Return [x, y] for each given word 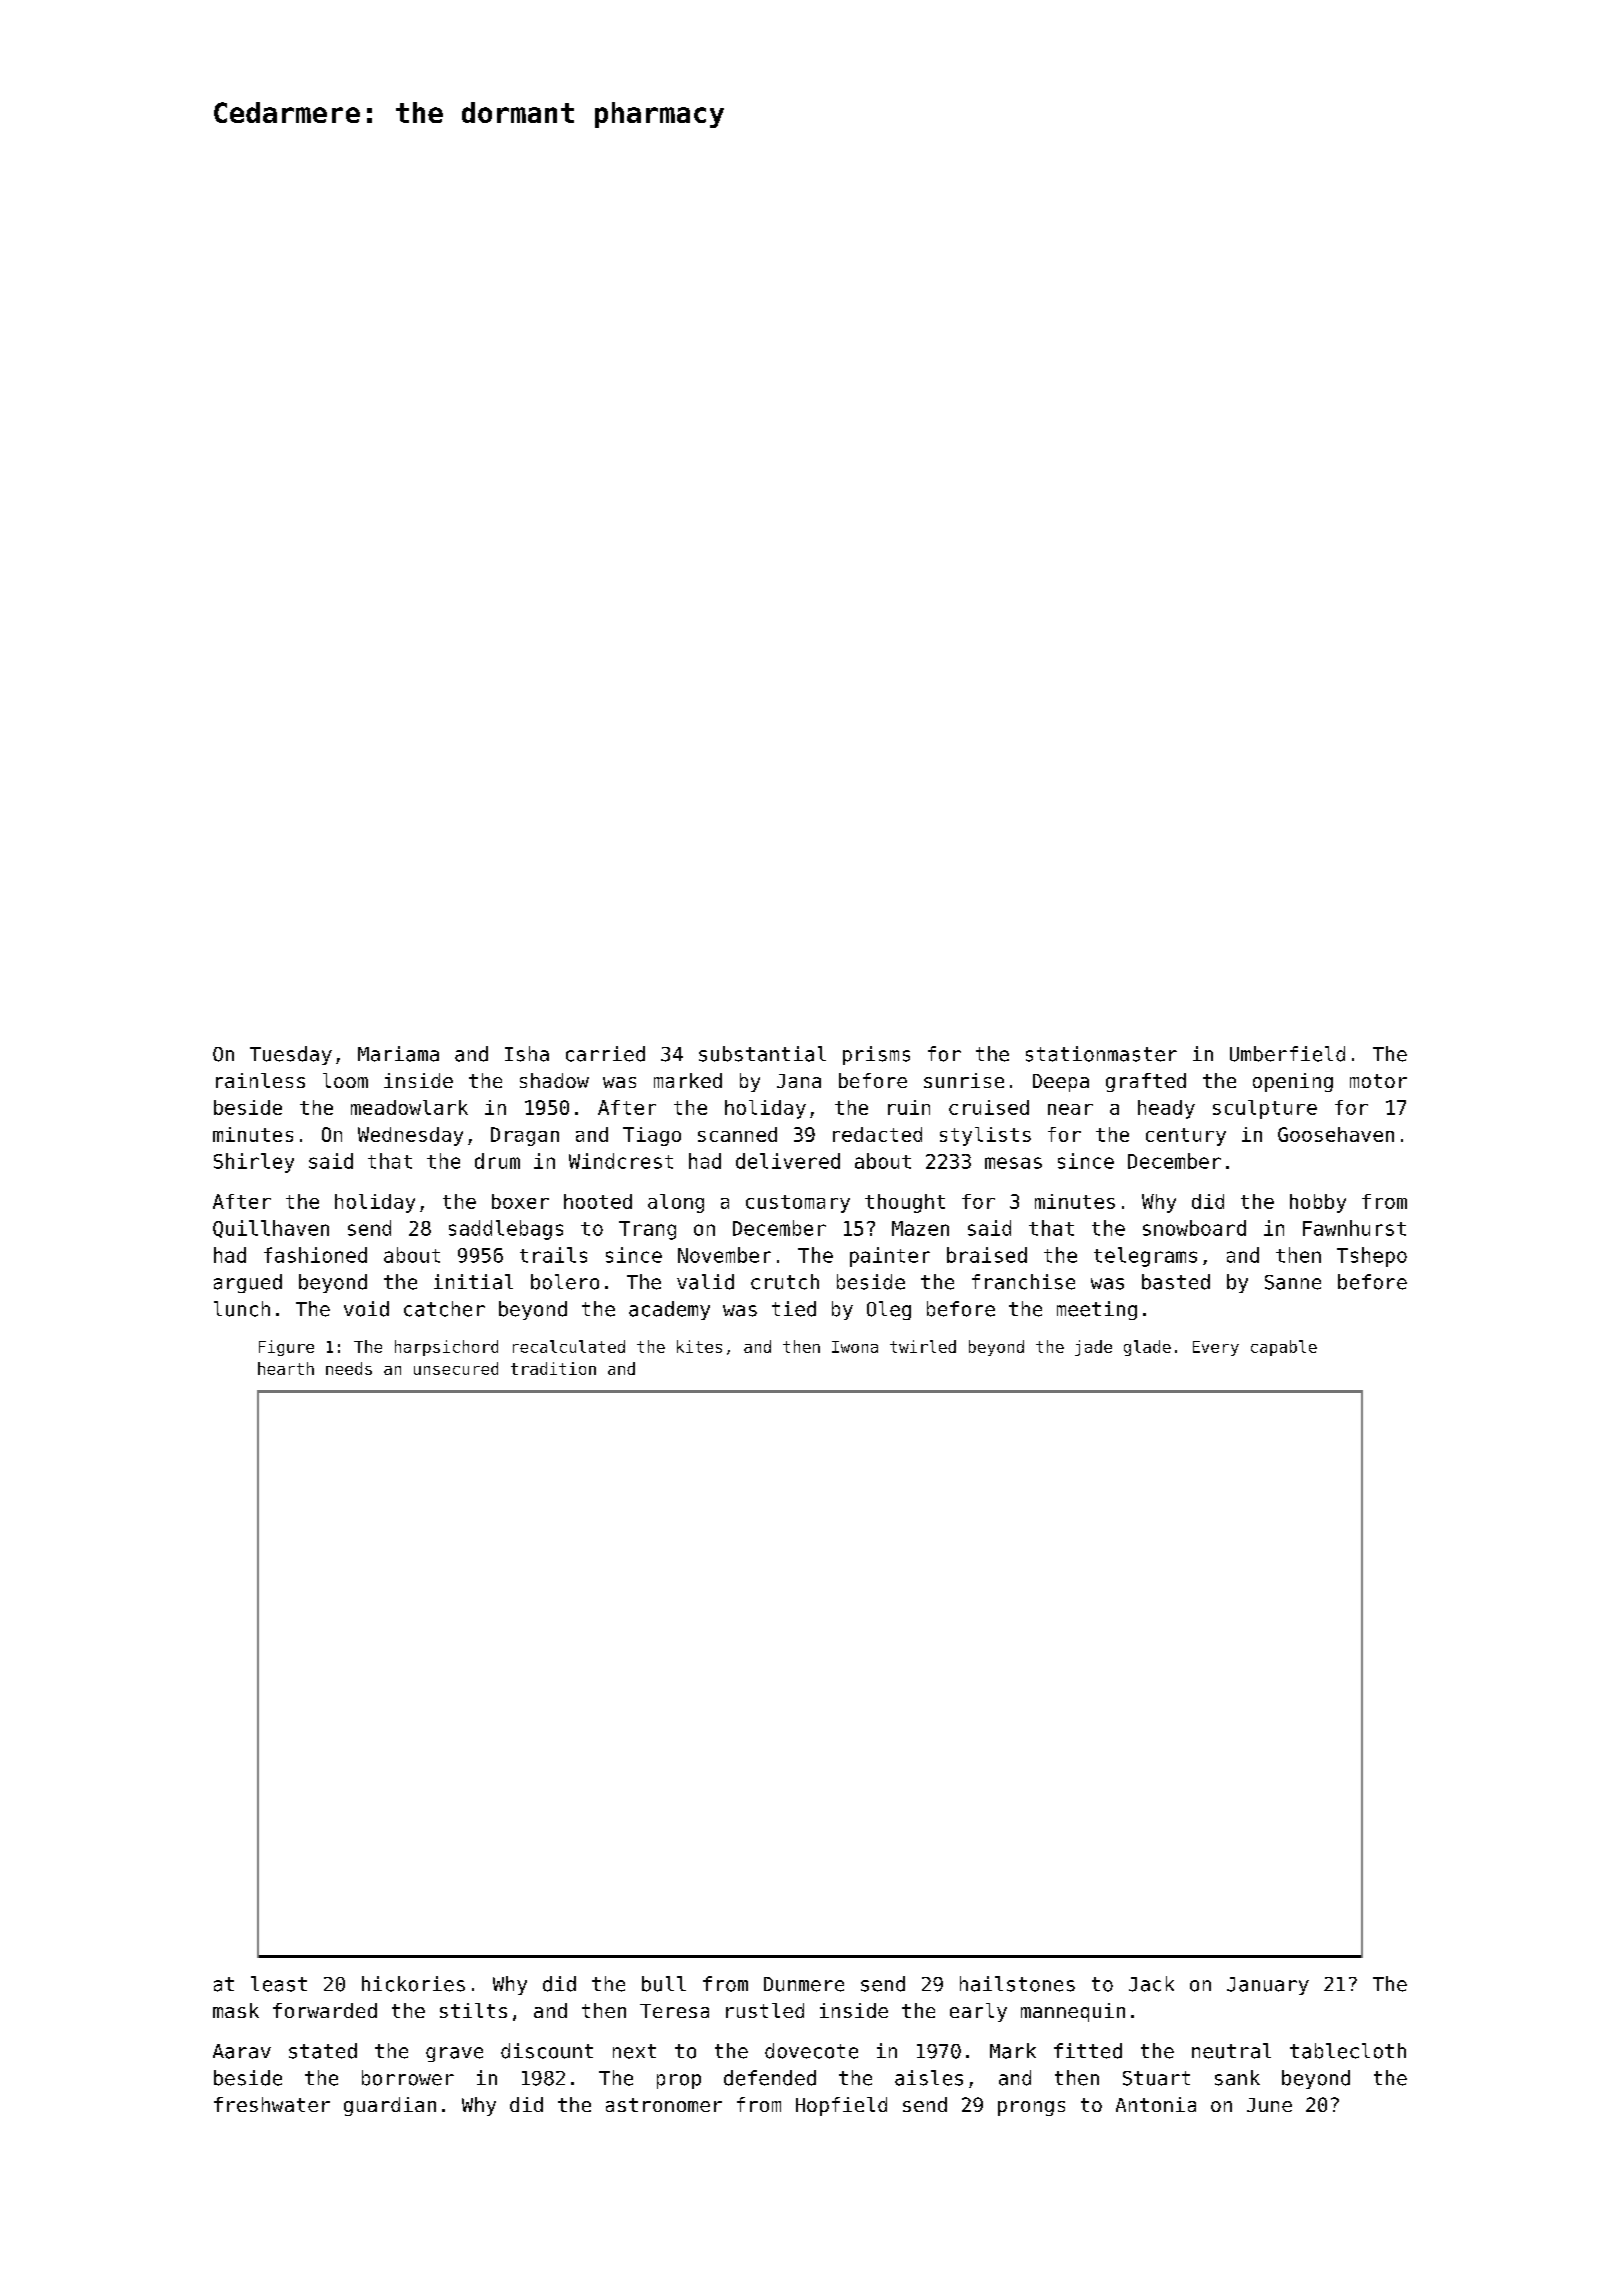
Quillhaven [271, 1229]
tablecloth [1348, 2051]
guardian [390, 2106]
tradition [553, 1368]
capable [1284, 1348]
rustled [765, 2010]
